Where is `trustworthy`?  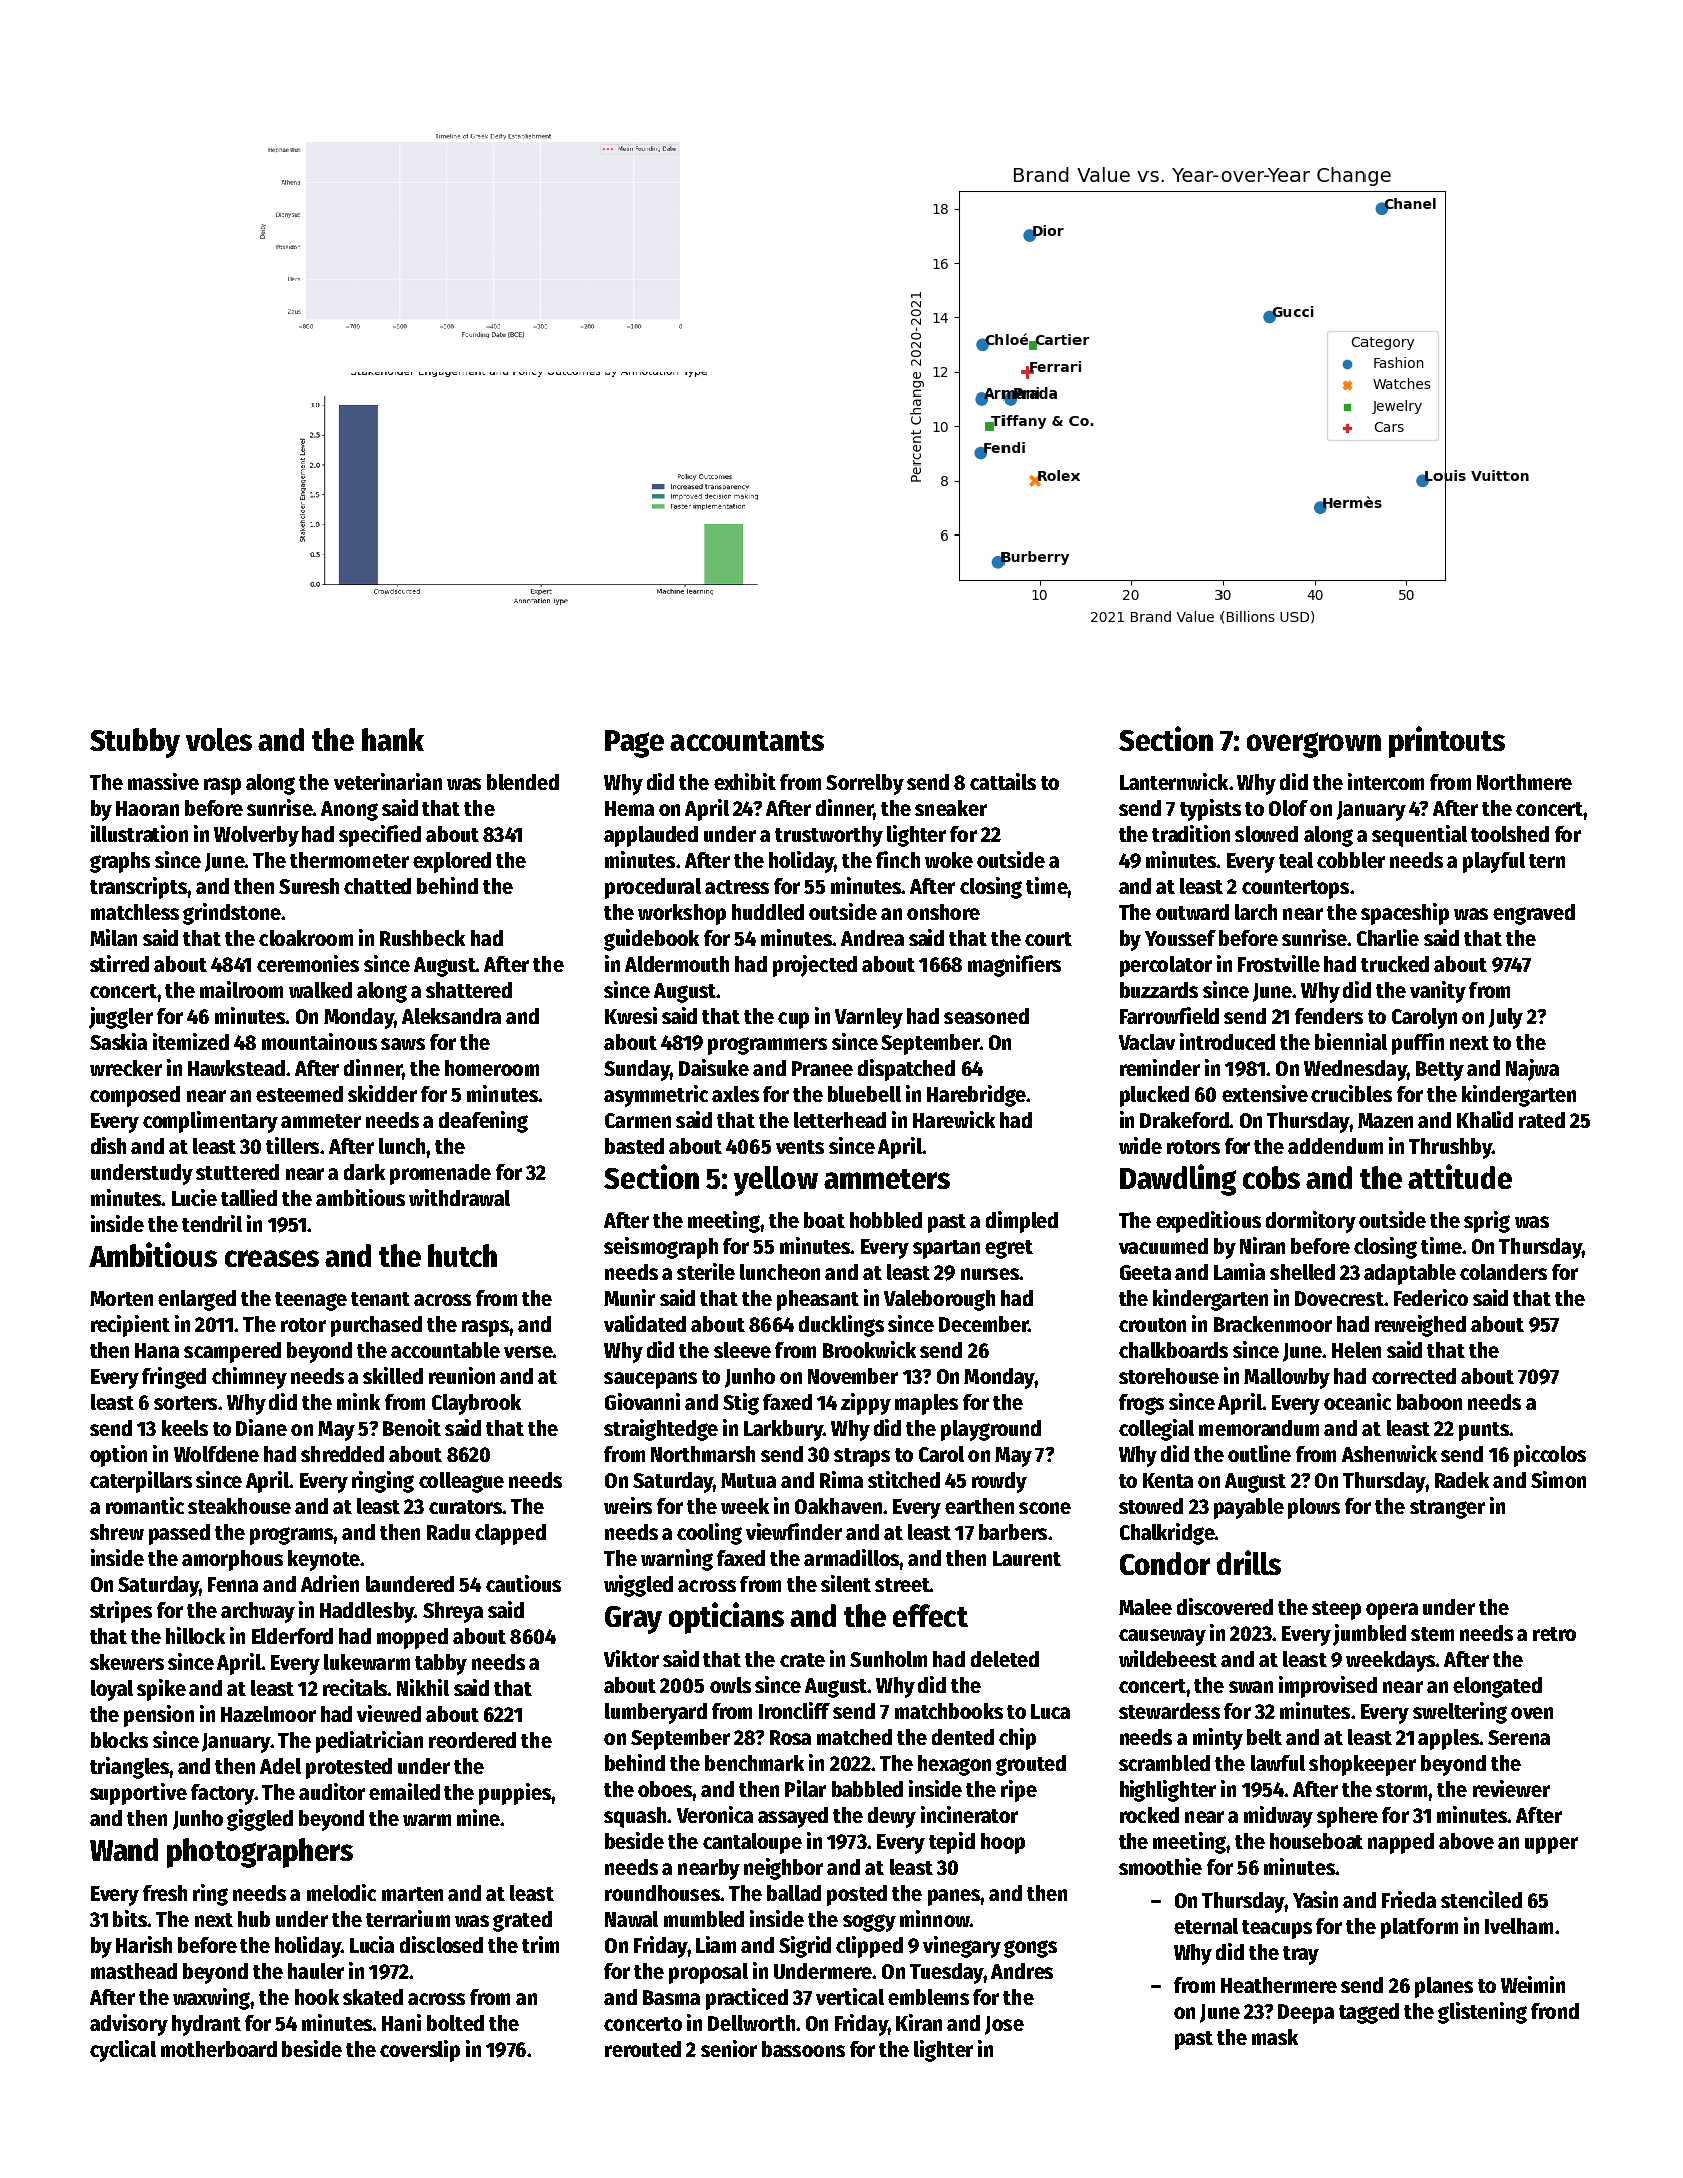 trustworthy is located at coordinates (829, 836).
